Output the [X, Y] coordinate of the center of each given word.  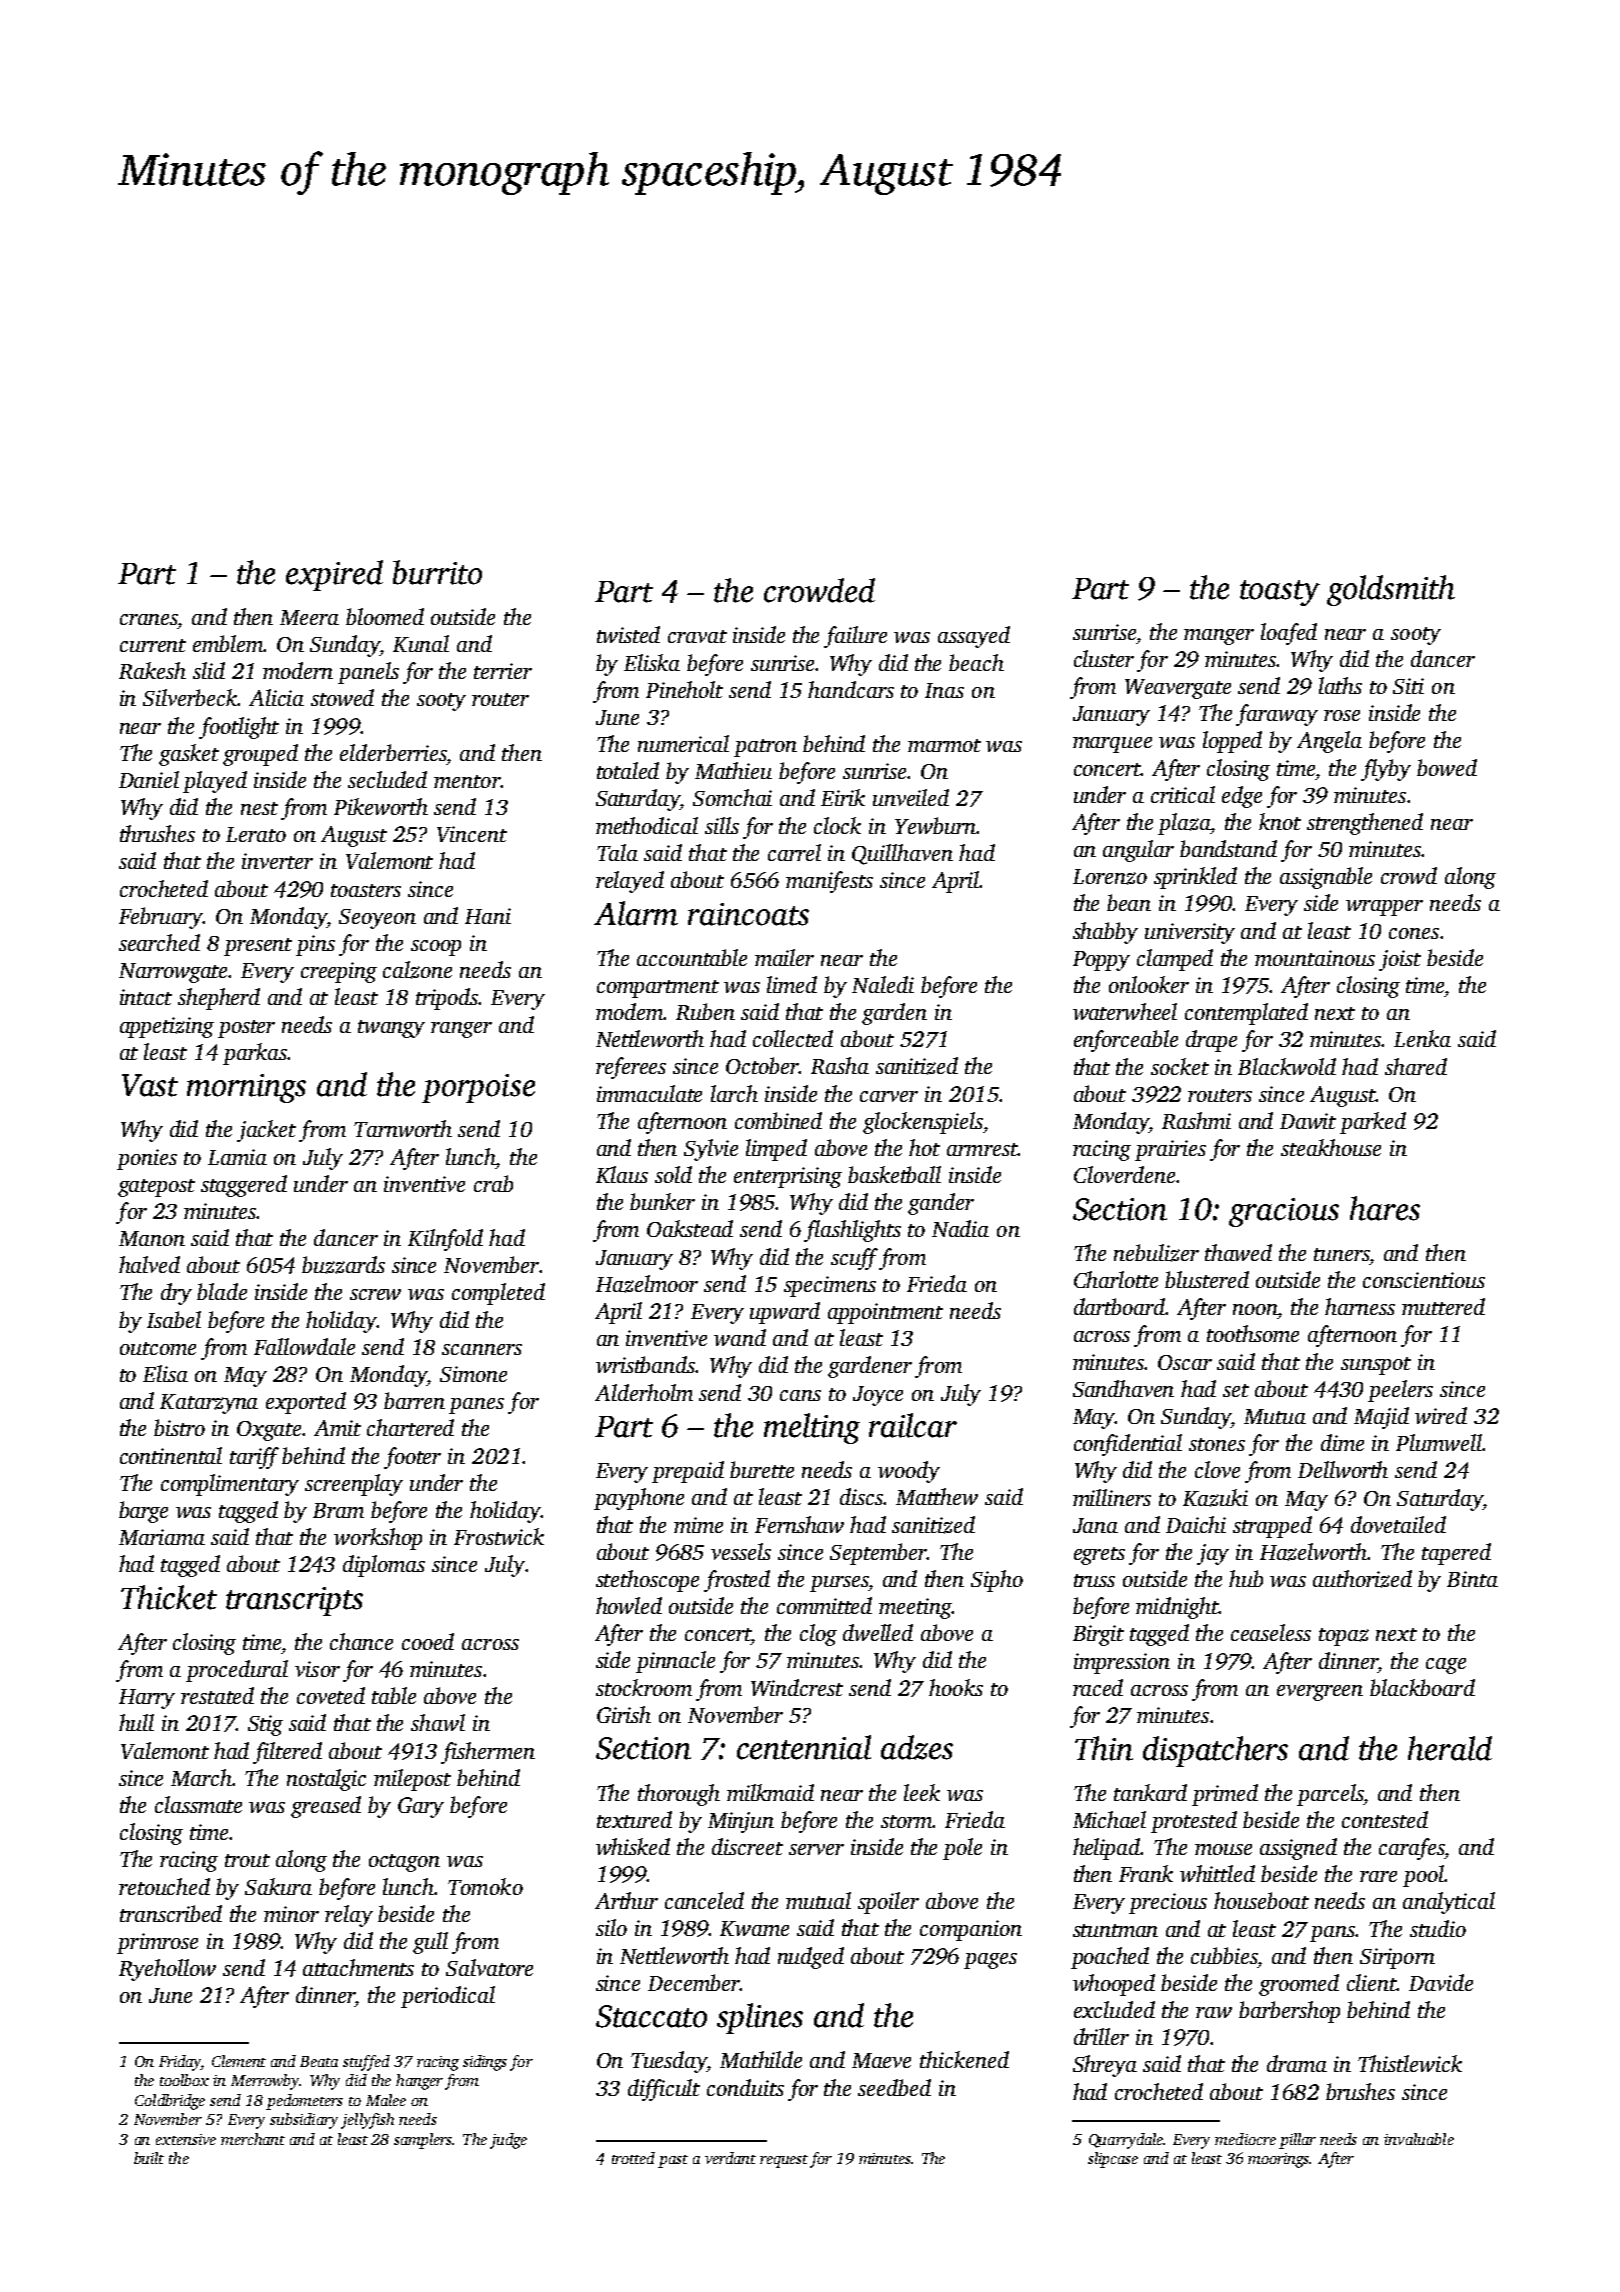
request [784, 2161]
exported [306, 1403]
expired [334, 575]
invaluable [1419, 2139]
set [1236, 1390]
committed [824, 1605]
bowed [1447, 767]
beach [976, 662]
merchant [253, 2139]
